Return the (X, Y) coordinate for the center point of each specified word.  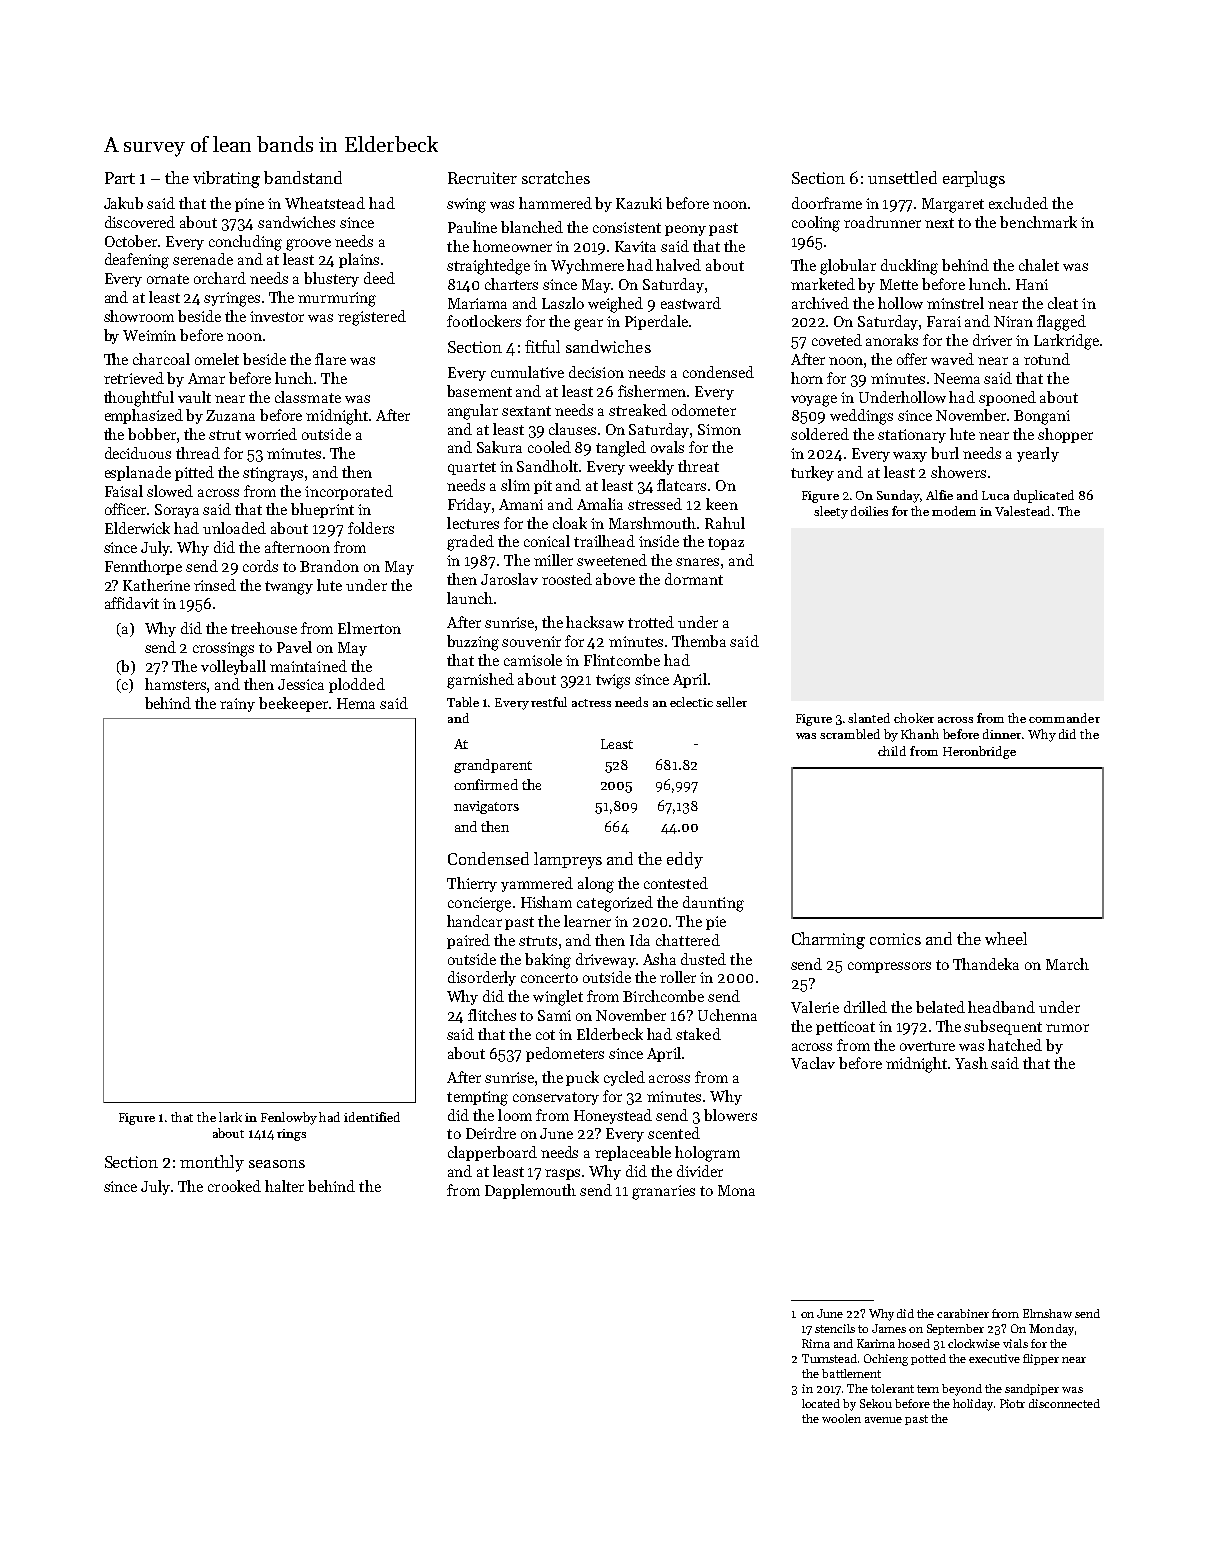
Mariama (477, 303)
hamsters (175, 684)
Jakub (123, 203)
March (1067, 964)
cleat (1063, 303)
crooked (234, 1186)
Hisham (546, 902)
